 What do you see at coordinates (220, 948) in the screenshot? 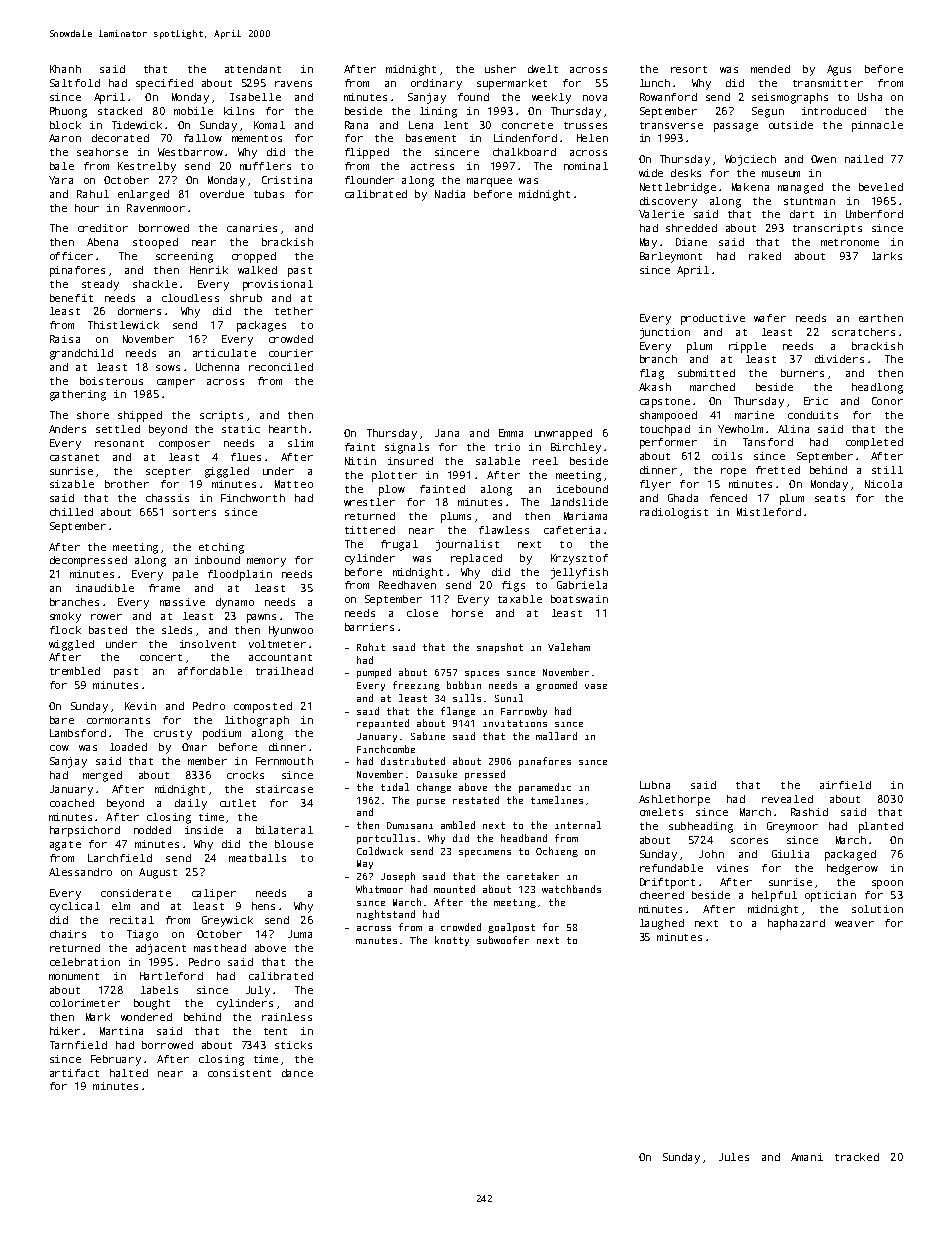
I see `masthead` at bounding box center [220, 948].
